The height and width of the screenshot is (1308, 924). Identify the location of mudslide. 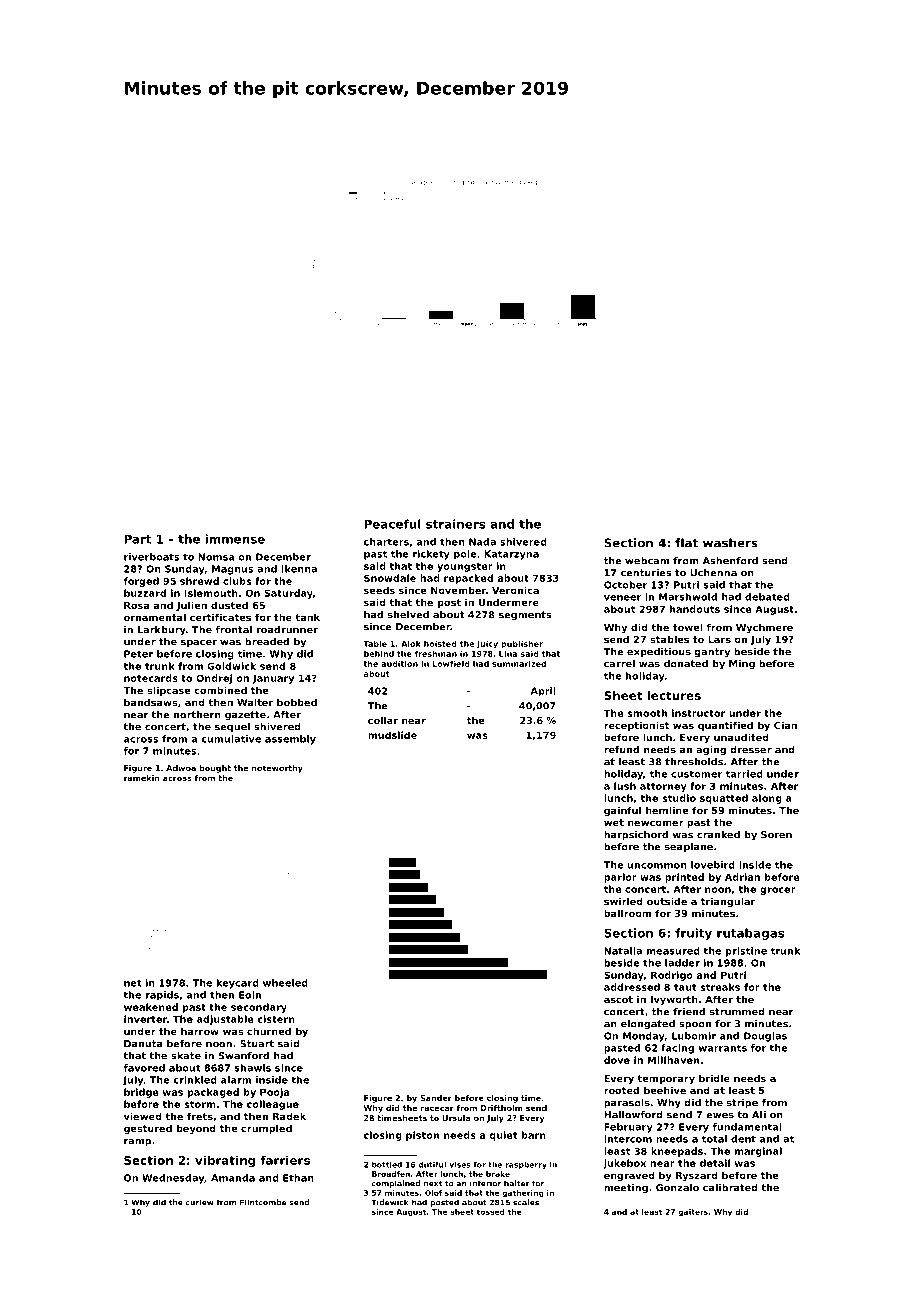
(392, 735).
